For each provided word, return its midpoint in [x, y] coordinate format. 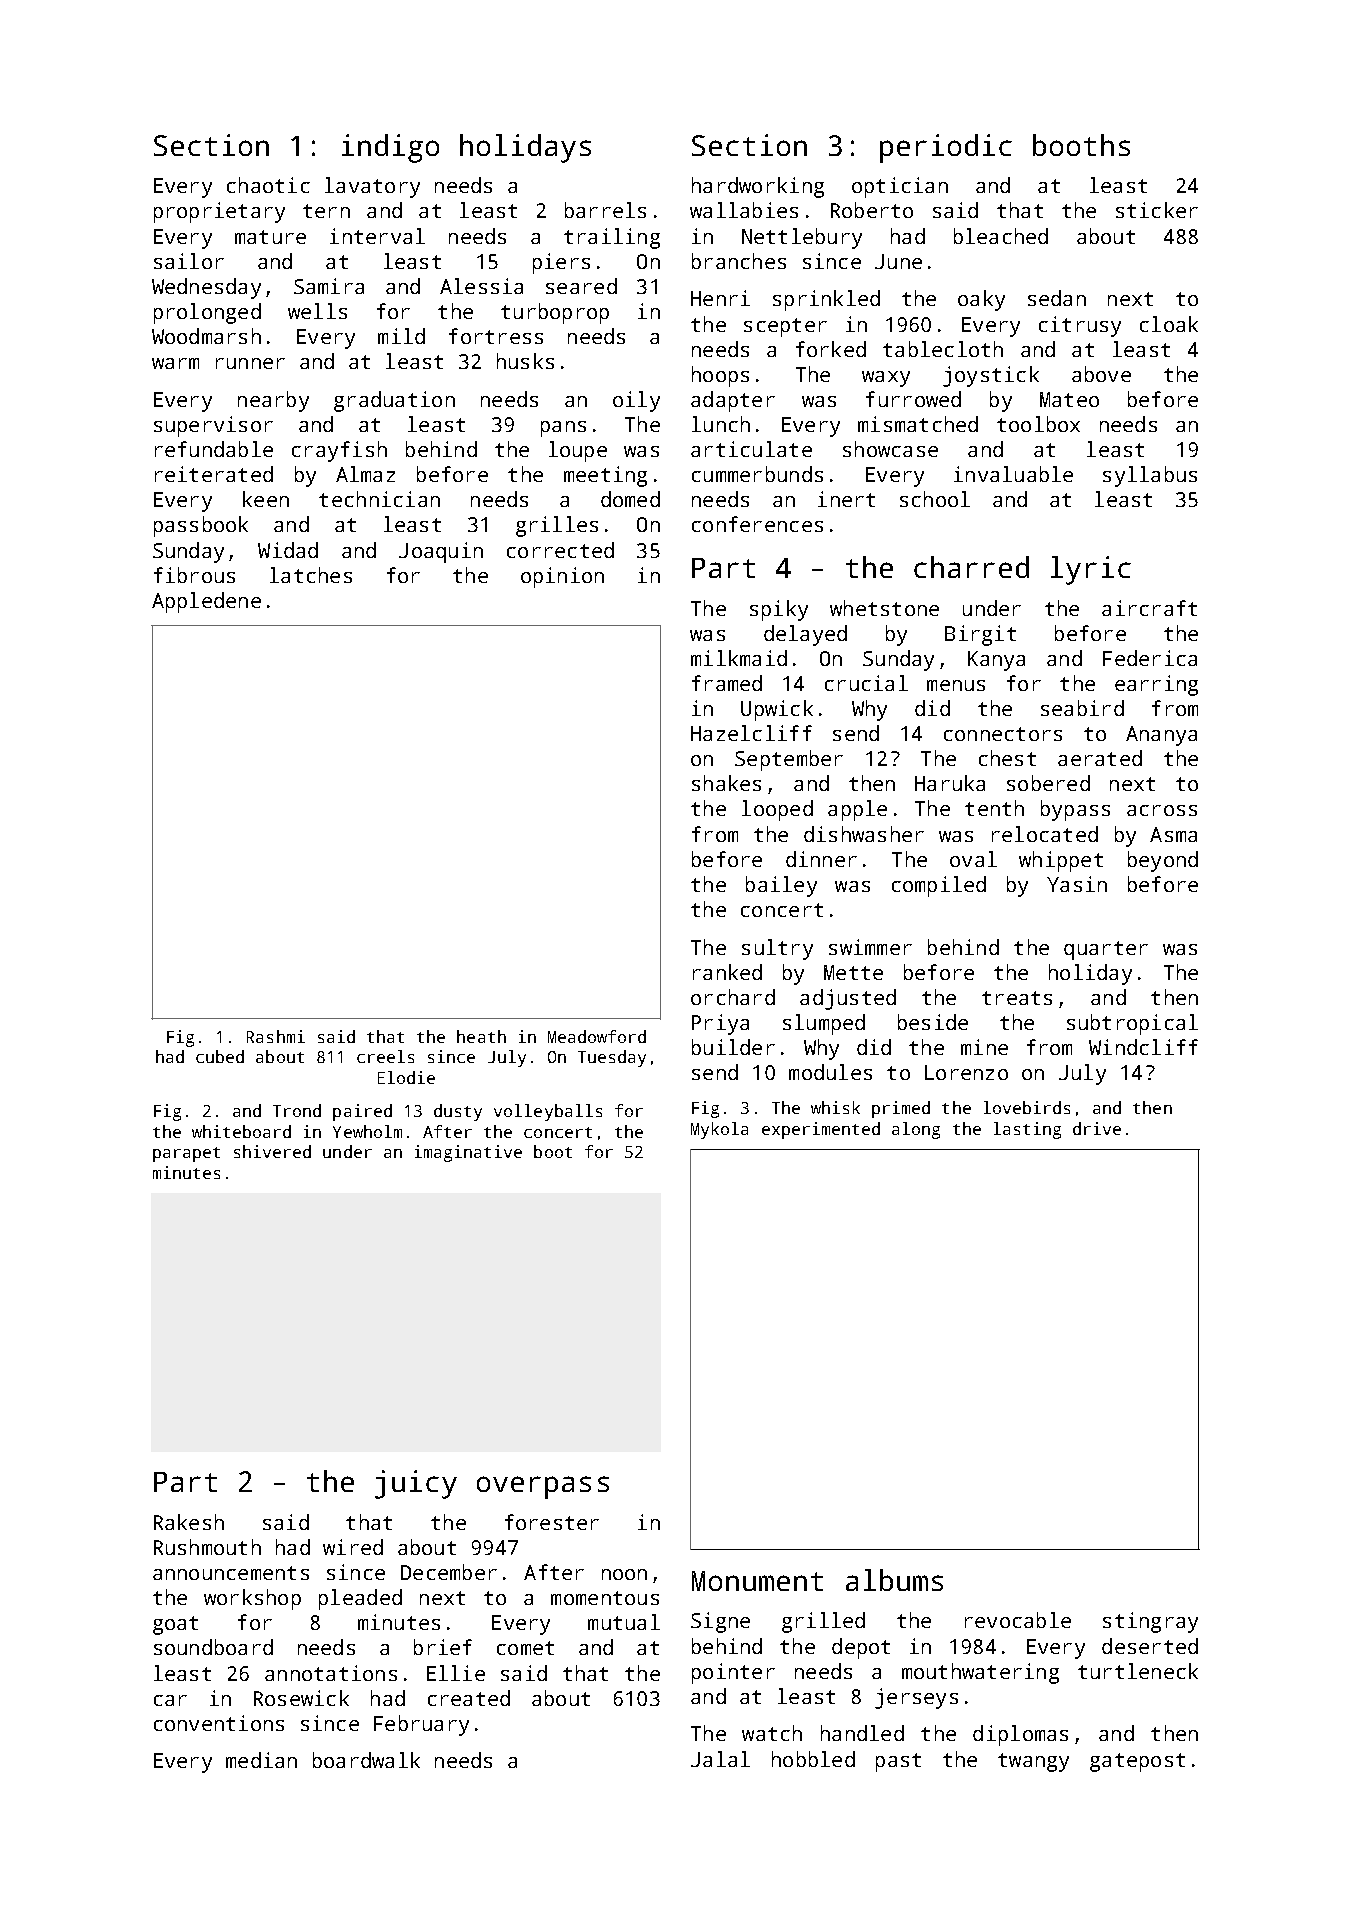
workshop [252, 1599]
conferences [757, 524]
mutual [624, 1622]
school [935, 499]
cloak [1169, 324]
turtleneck [1138, 1671]
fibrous [194, 575]
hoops [720, 376]
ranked [727, 972]
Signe [720, 1622]
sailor [189, 261]
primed [901, 1109]
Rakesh [189, 1522]
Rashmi [276, 1036]
